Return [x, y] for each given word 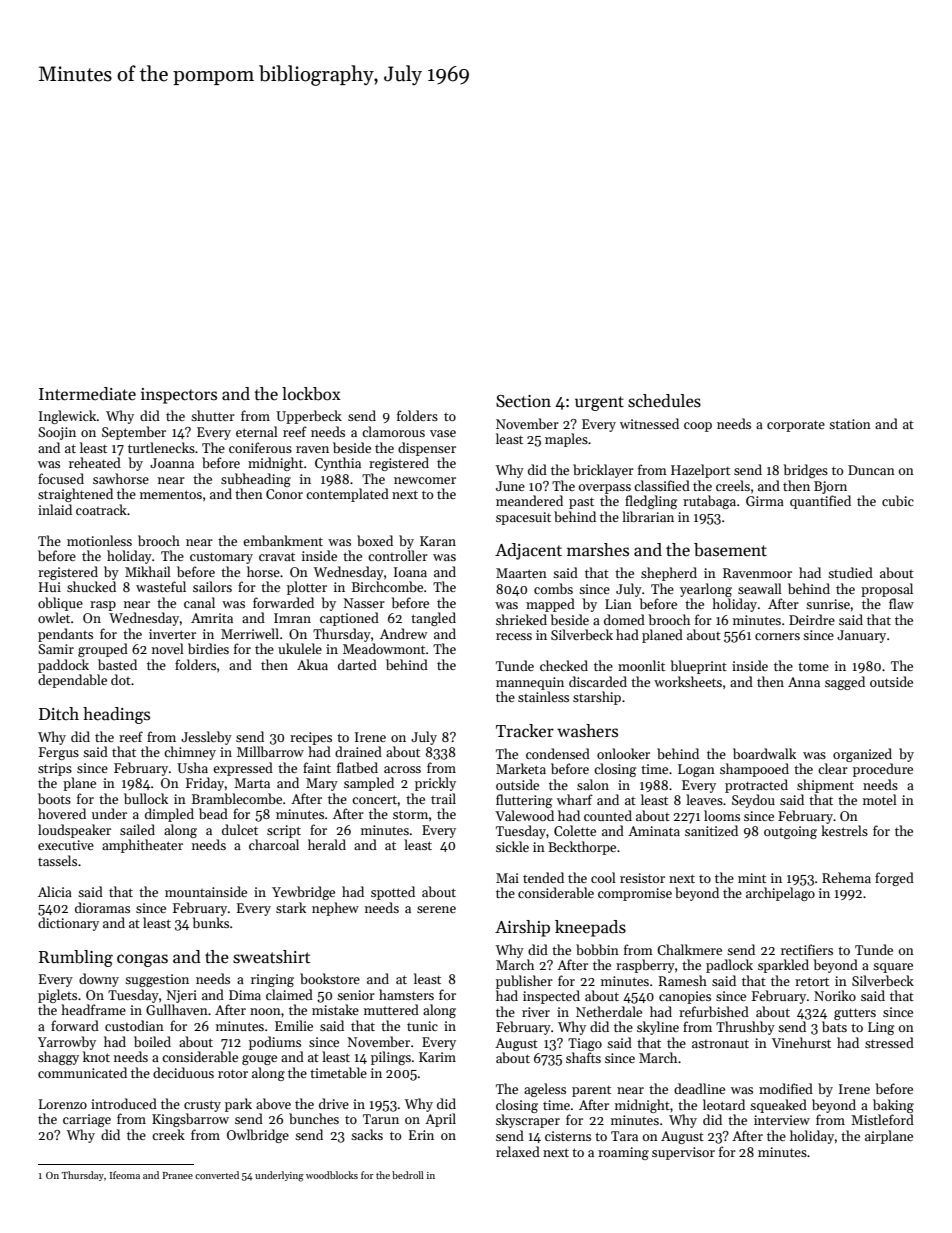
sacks [367, 1134]
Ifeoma [125, 1175]
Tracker [525, 731]
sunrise [828, 604]
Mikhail [148, 571]
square [893, 968]
